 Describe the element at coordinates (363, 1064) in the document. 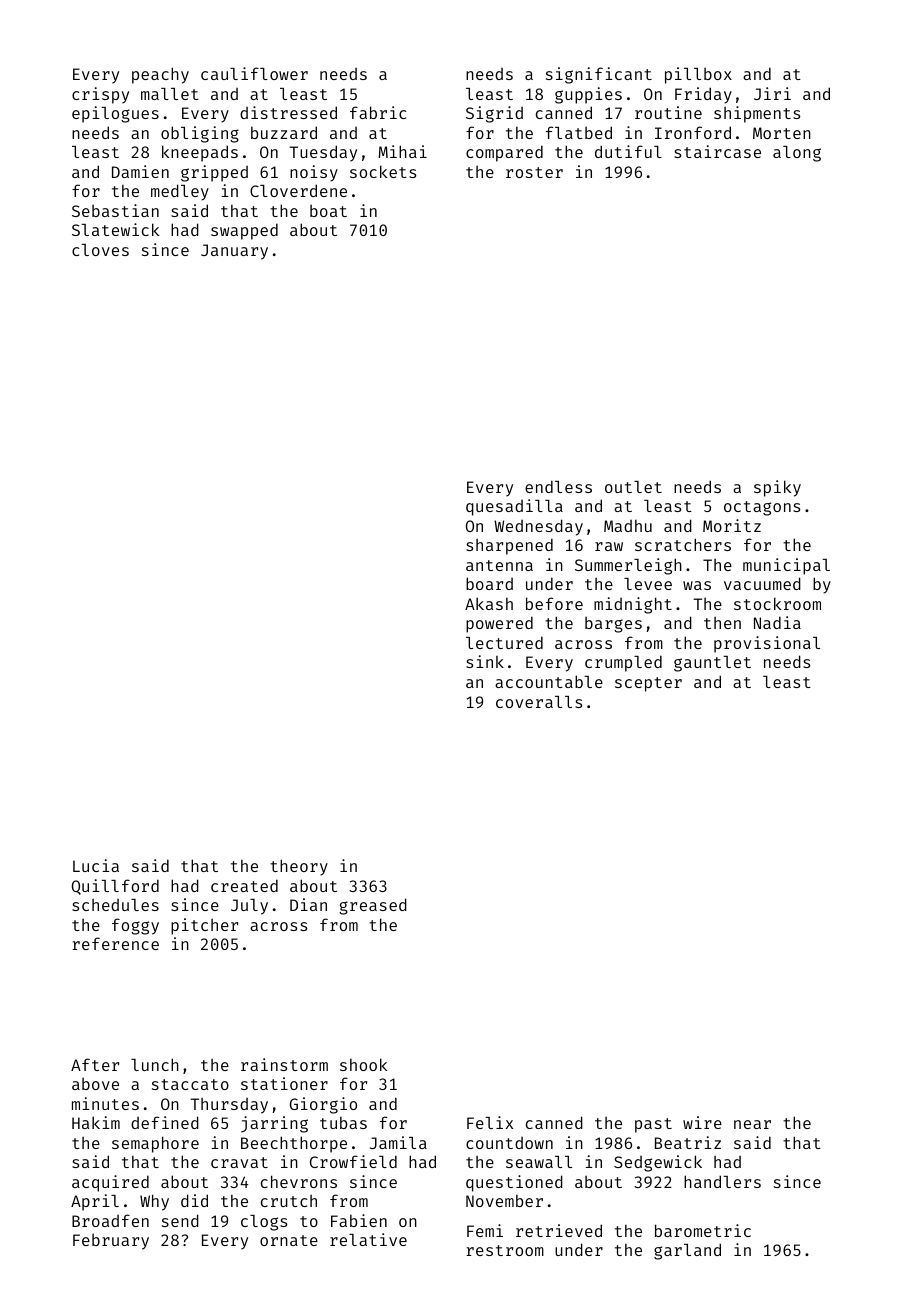

I see `shook` at that location.
